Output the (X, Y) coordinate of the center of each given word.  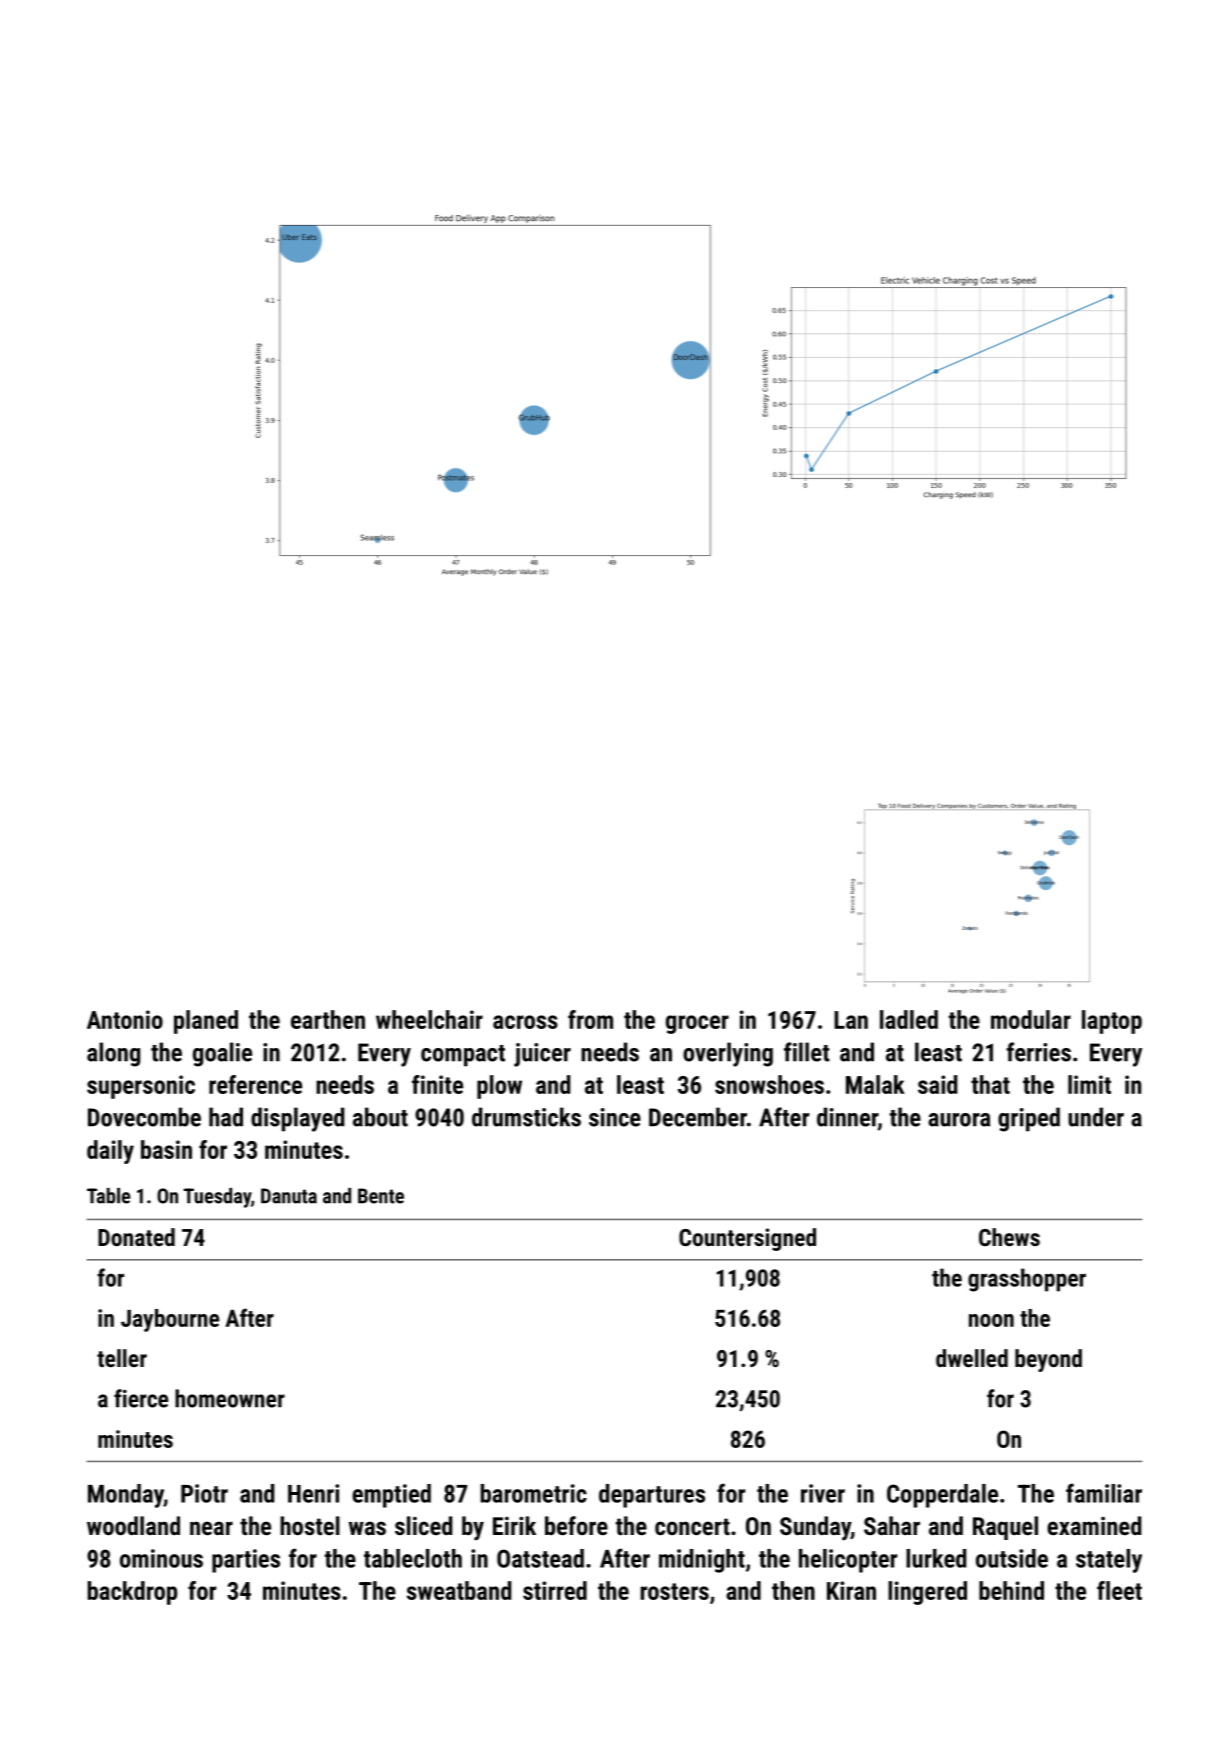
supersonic (141, 1087)
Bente (381, 1196)
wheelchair (429, 1019)
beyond (1048, 1360)
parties (246, 1561)
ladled (909, 1019)
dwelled (972, 1358)
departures (652, 1496)
